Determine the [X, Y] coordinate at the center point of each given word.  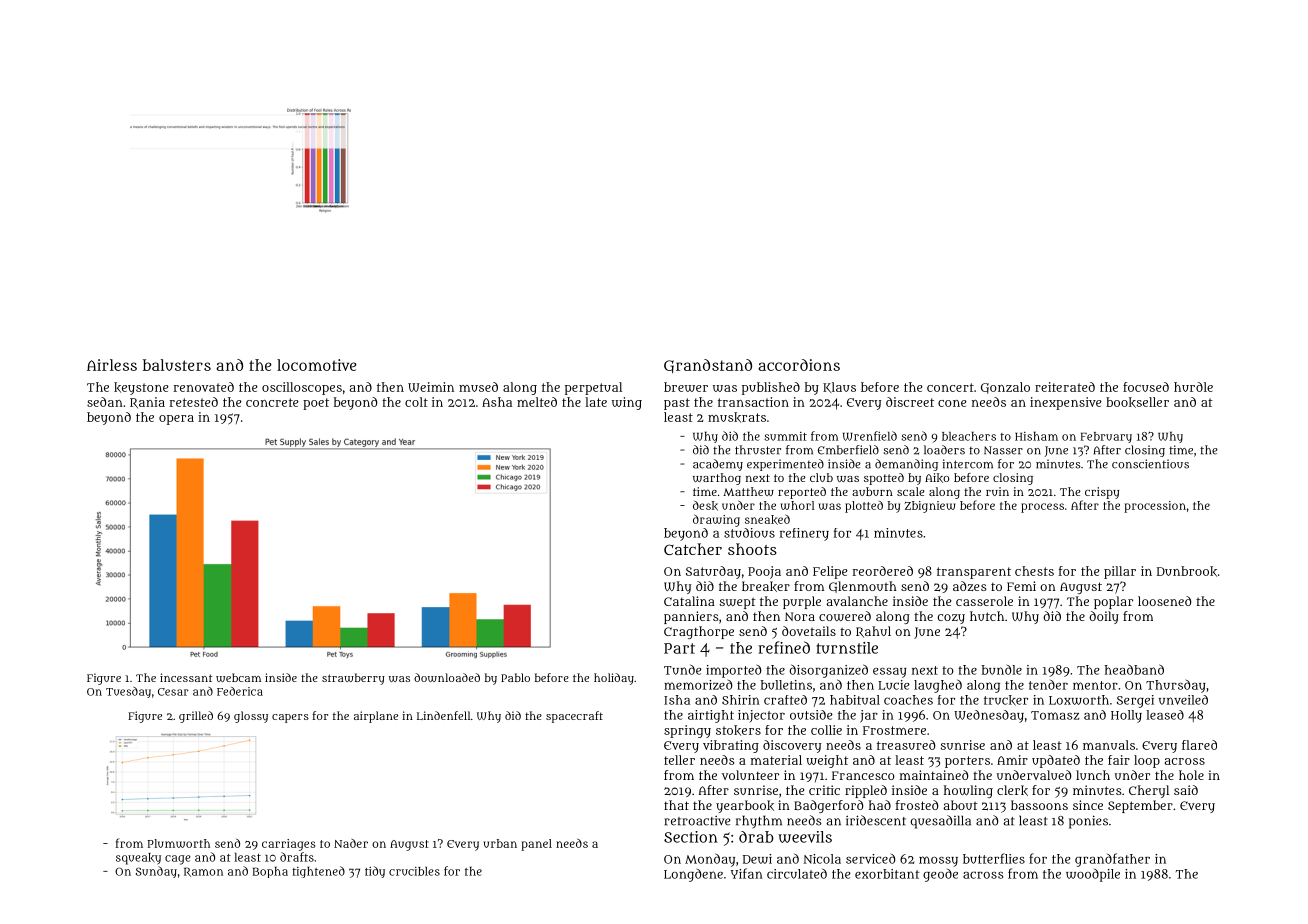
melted [537, 402]
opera [176, 420]
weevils [805, 837]
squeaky [138, 859]
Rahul [873, 632]
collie [826, 730]
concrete [272, 402]
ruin [997, 491]
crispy [1102, 493]
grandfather [1112, 860]
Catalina [689, 601]
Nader [351, 843]
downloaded [447, 677]
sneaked [767, 520]
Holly [1126, 716]
